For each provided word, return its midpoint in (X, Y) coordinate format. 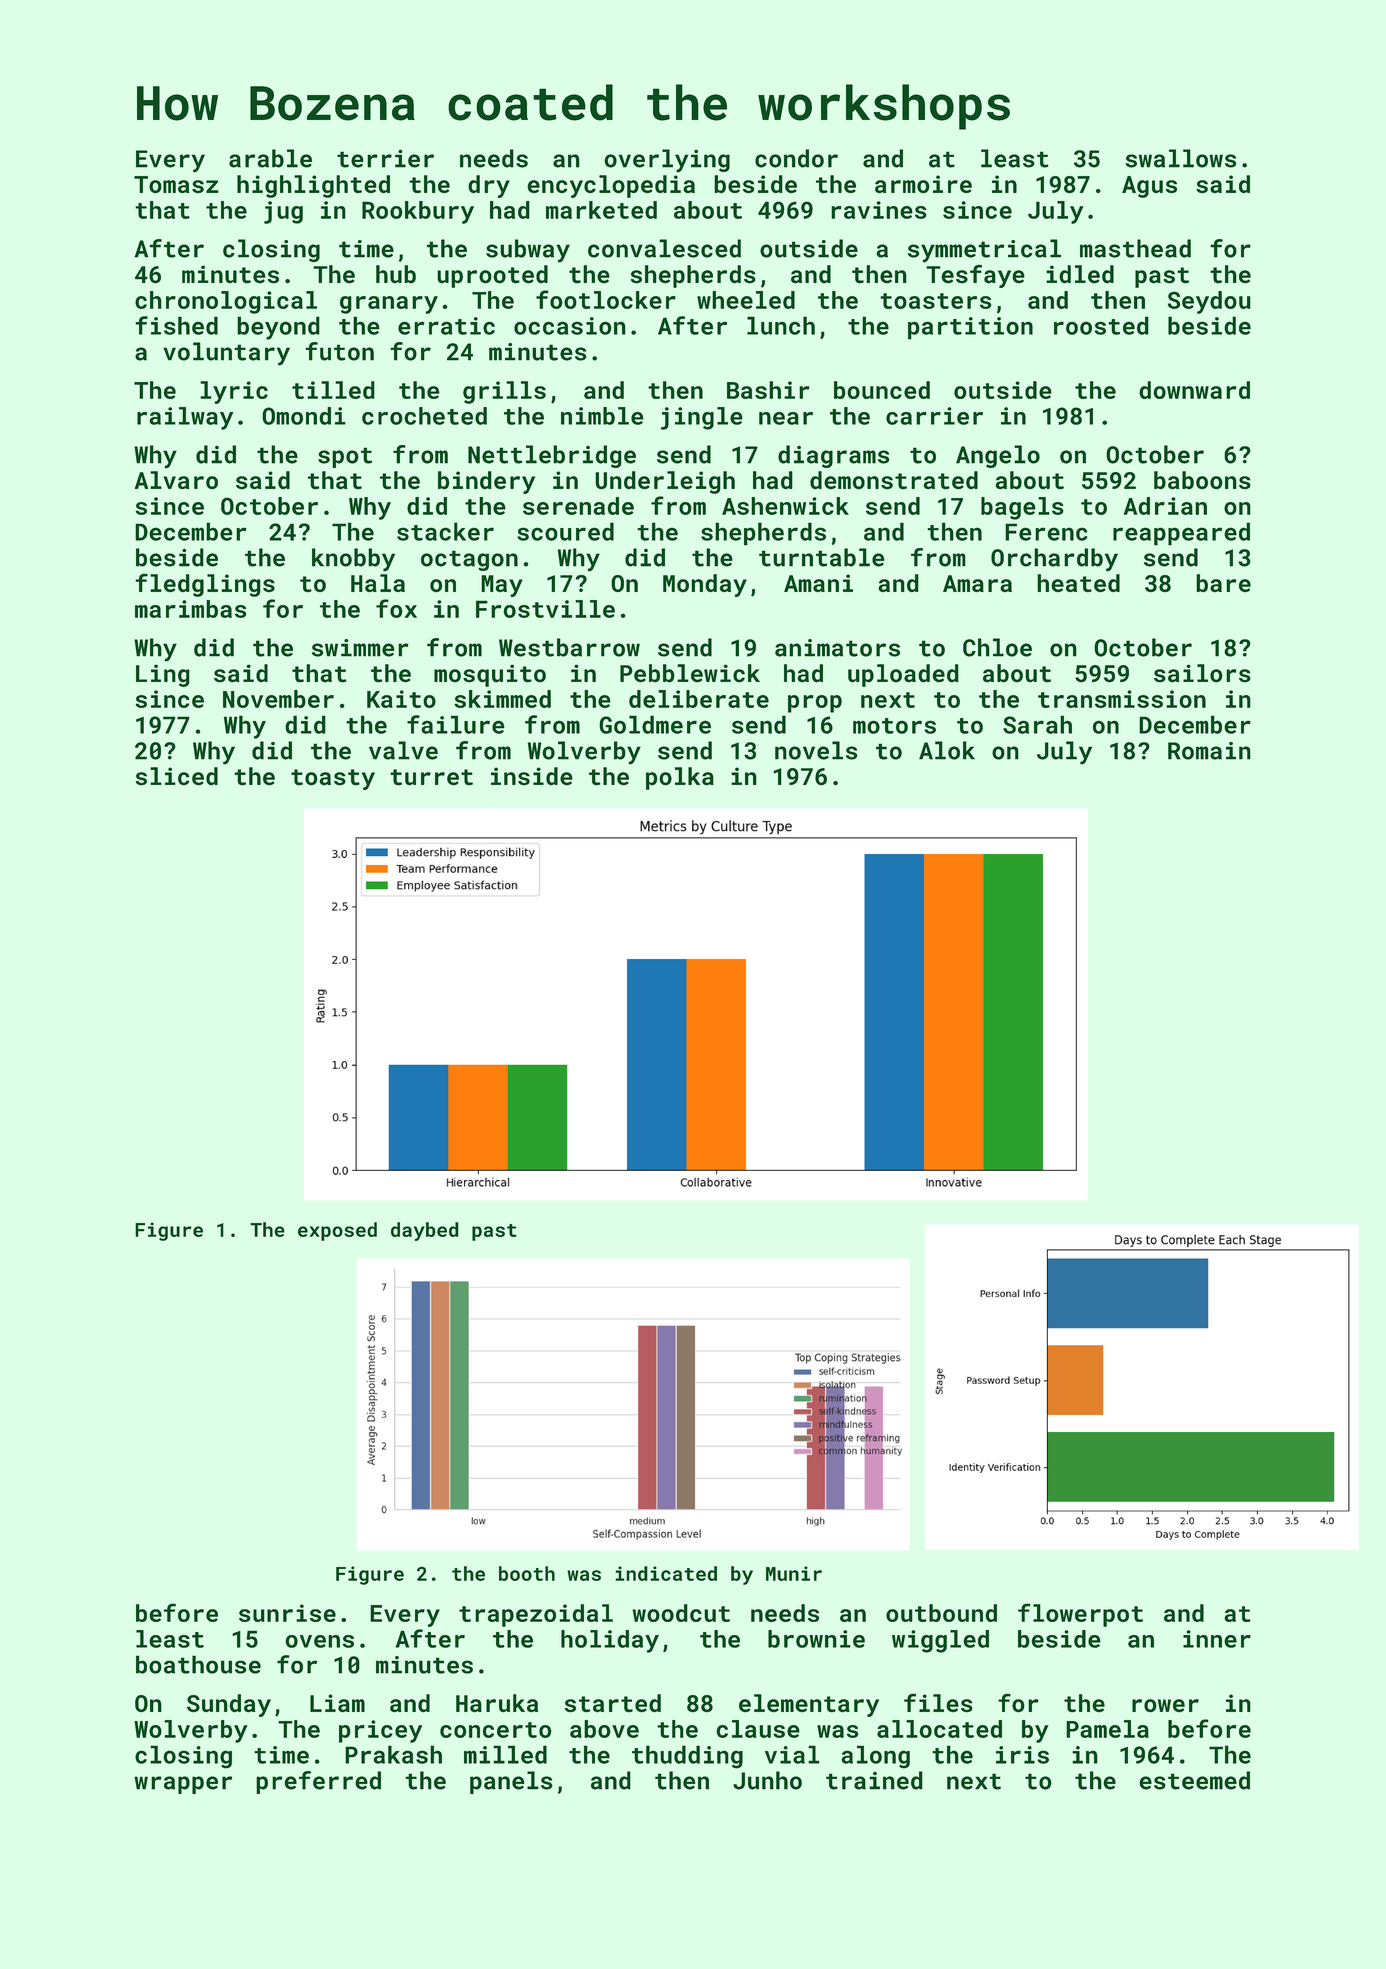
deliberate (699, 699)
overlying (667, 161)
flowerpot (1080, 1615)
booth (527, 1573)
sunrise (287, 1613)
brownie (816, 1639)
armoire (923, 184)
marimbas (190, 609)
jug (283, 212)
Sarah (1037, 724)
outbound (941, 1613)
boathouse (198, 1664)
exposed (337, 1231)
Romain (1209, 751)
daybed (425, 1231)
